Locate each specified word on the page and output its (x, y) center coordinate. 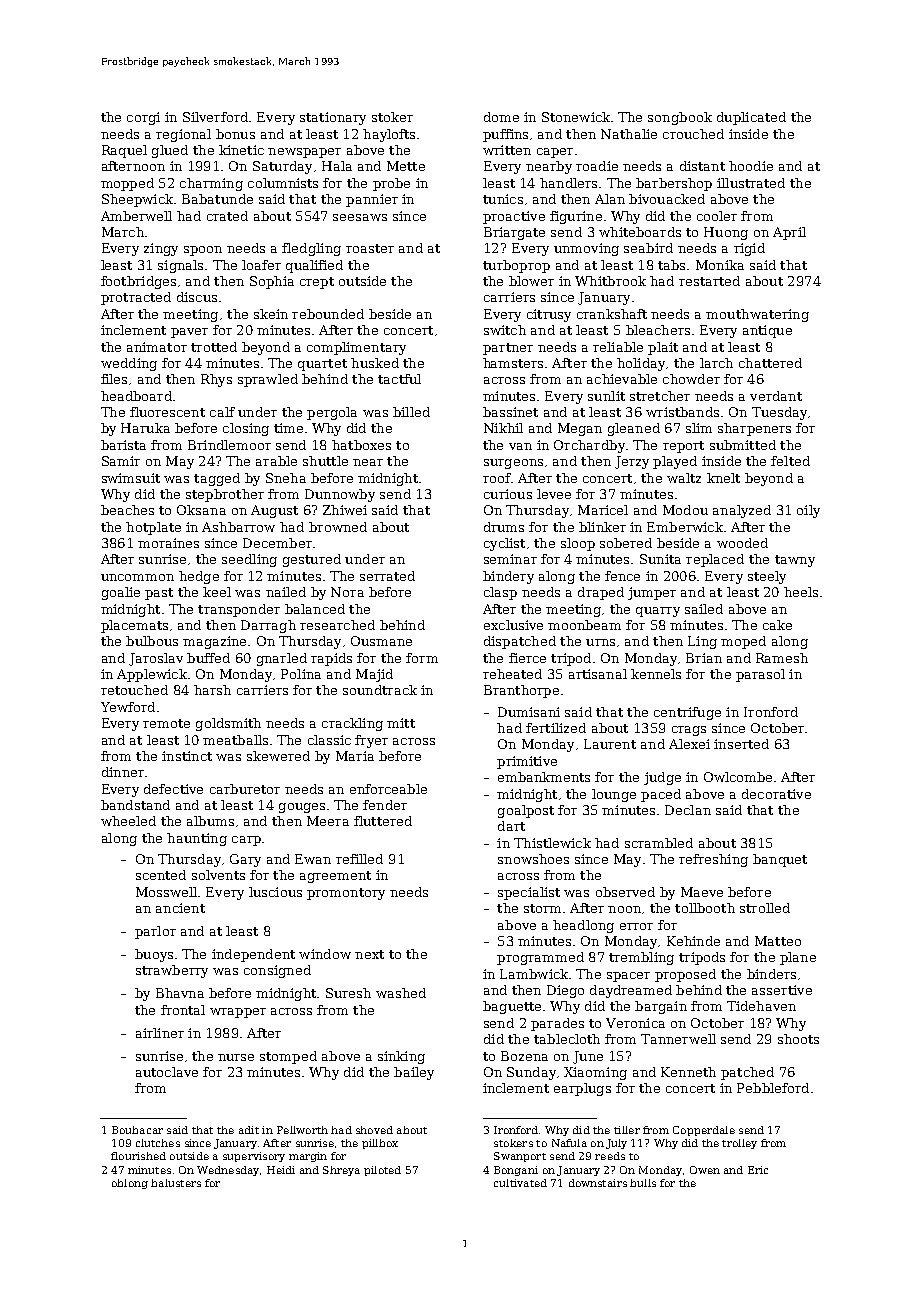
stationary (333, 118)
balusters (176, 1183)
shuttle (325, 461)
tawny (795, 561)
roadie (597, 166)
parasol (760, 675)
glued (170, 151)
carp (246, 841)
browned (338, 527)
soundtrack (380, 690)
